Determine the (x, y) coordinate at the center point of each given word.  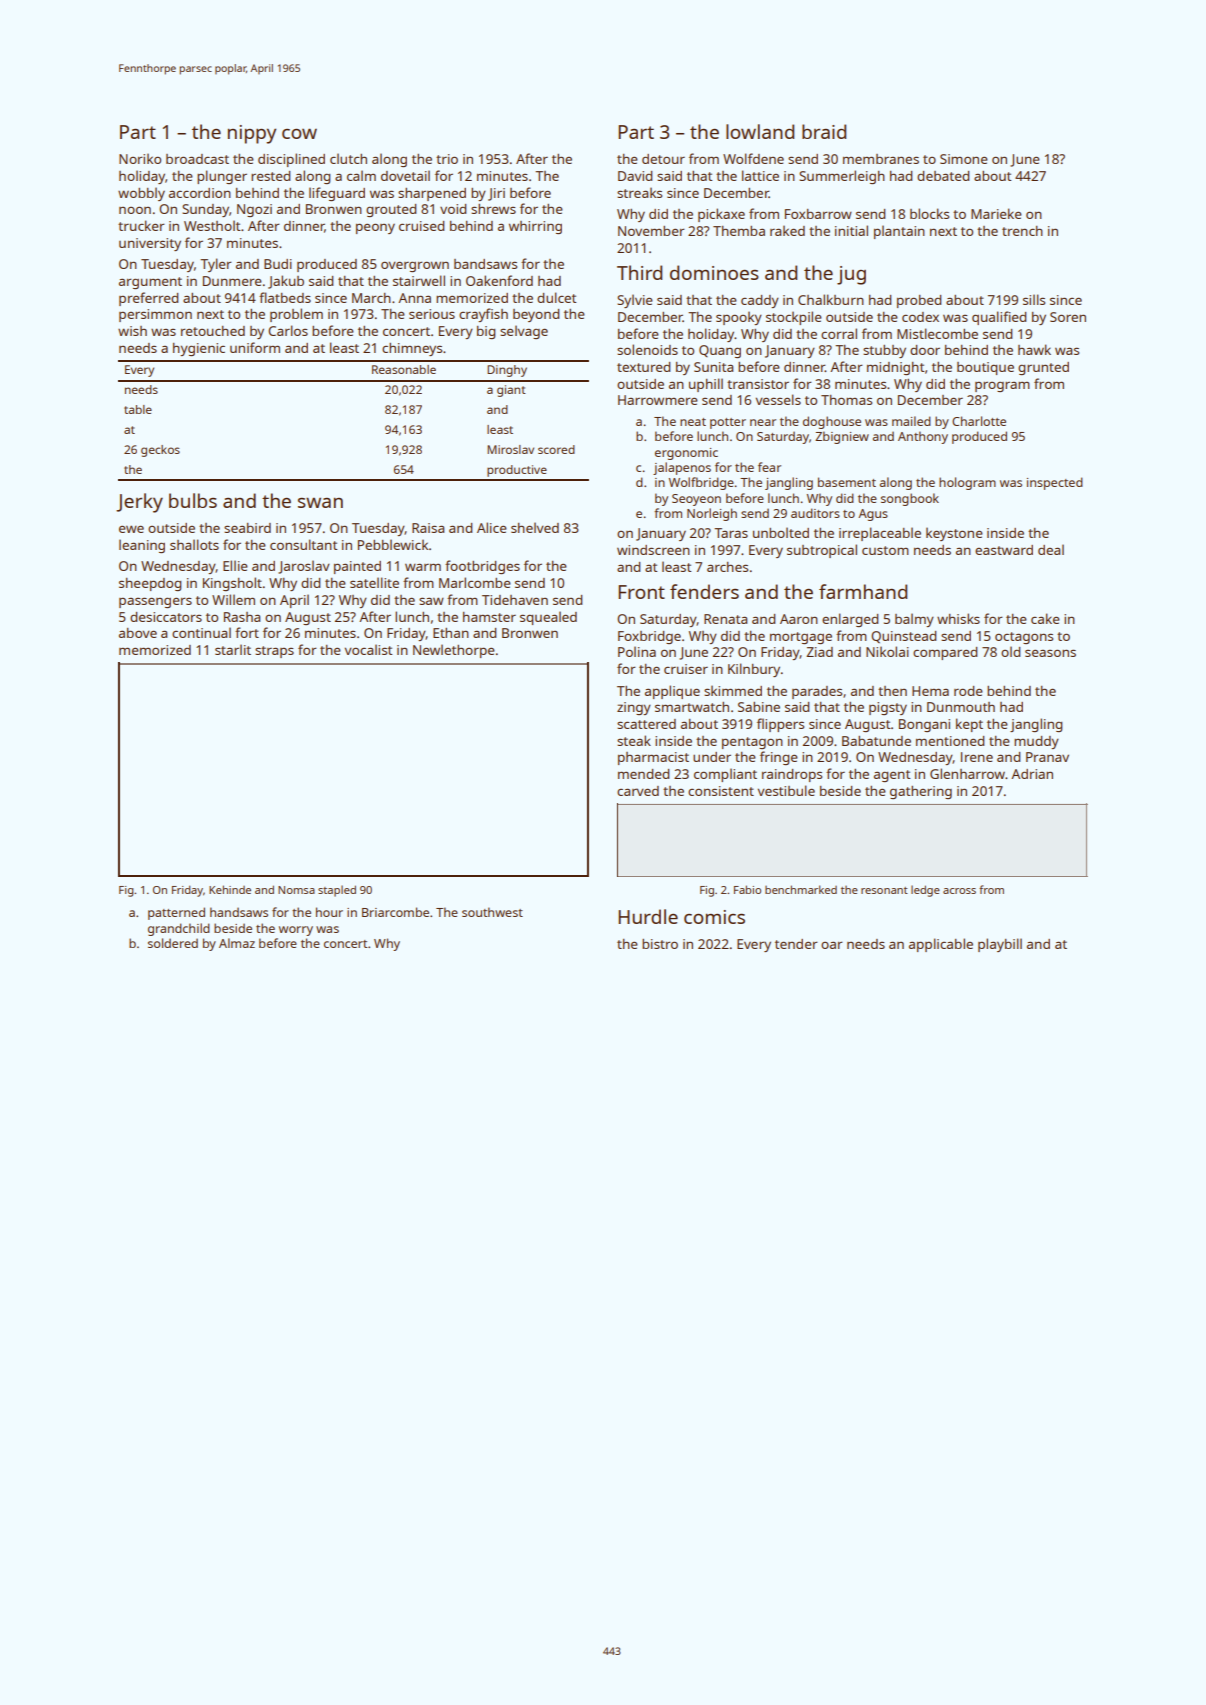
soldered (173, 943)
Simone (964, 159)
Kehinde (230, 889)
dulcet (556, 297)
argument (150, 283)
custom (885, 550)
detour (663, 159)
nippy (252, 134)
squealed (548, 618)
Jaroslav (304, 567)
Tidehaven (515, 600)
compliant (725, 775)
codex (920, 317)
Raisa (428, 528)
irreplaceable (880, 534)
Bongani (924, 725)
